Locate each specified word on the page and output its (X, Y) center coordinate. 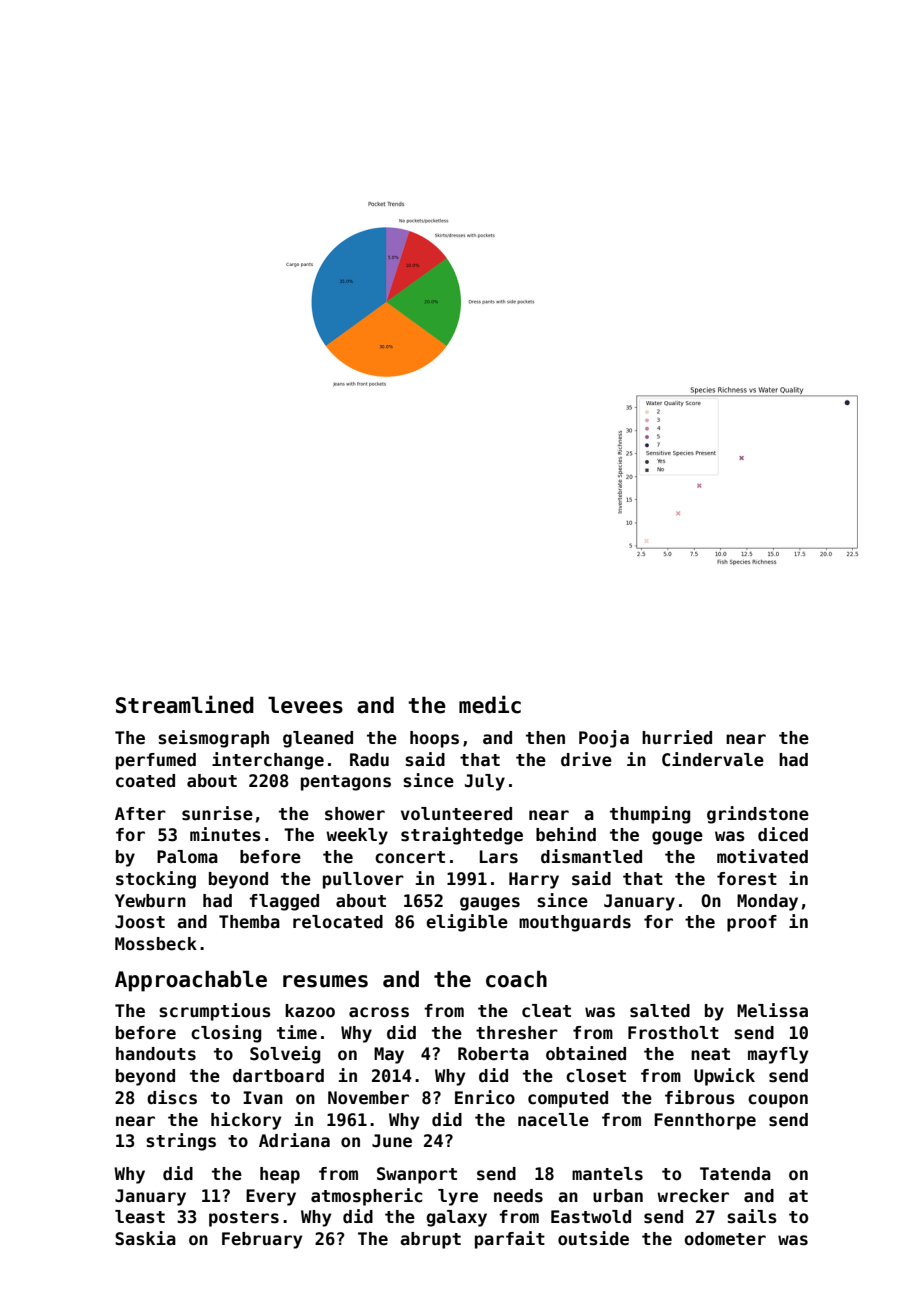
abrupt (430, 1240)
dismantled (591, 856)
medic (490, 704)
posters (244, 1219)
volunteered (456, 814)
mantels (607, 1174)
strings (181, 1142)
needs (518, 1196)
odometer (725, 1239)
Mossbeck (156, 944)
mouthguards (575, 923)
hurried (677, 737)
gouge (677, 838)
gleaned (318, 739)
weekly (357, 836)
